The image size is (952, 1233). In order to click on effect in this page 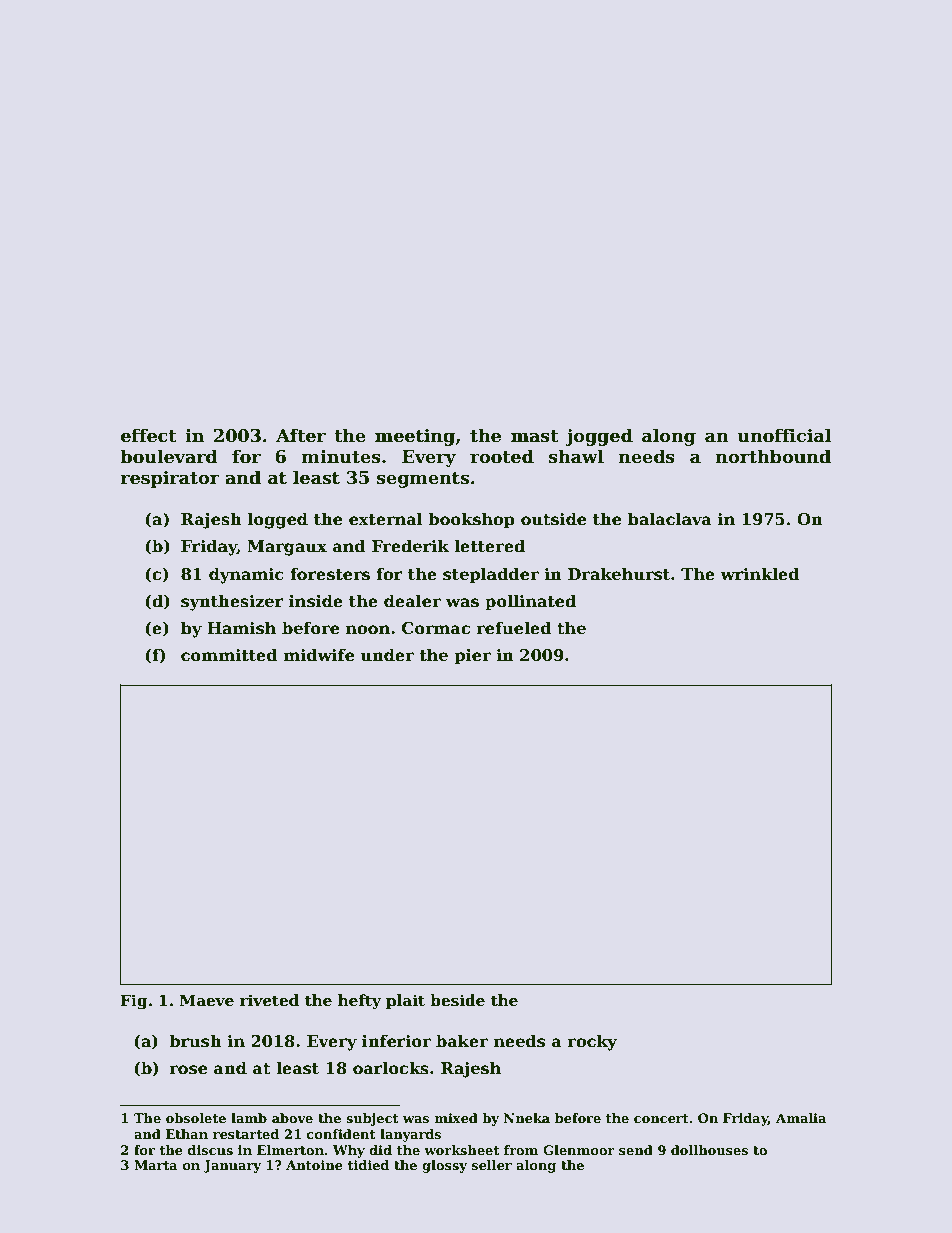, I will do `click(149, 435)`.
